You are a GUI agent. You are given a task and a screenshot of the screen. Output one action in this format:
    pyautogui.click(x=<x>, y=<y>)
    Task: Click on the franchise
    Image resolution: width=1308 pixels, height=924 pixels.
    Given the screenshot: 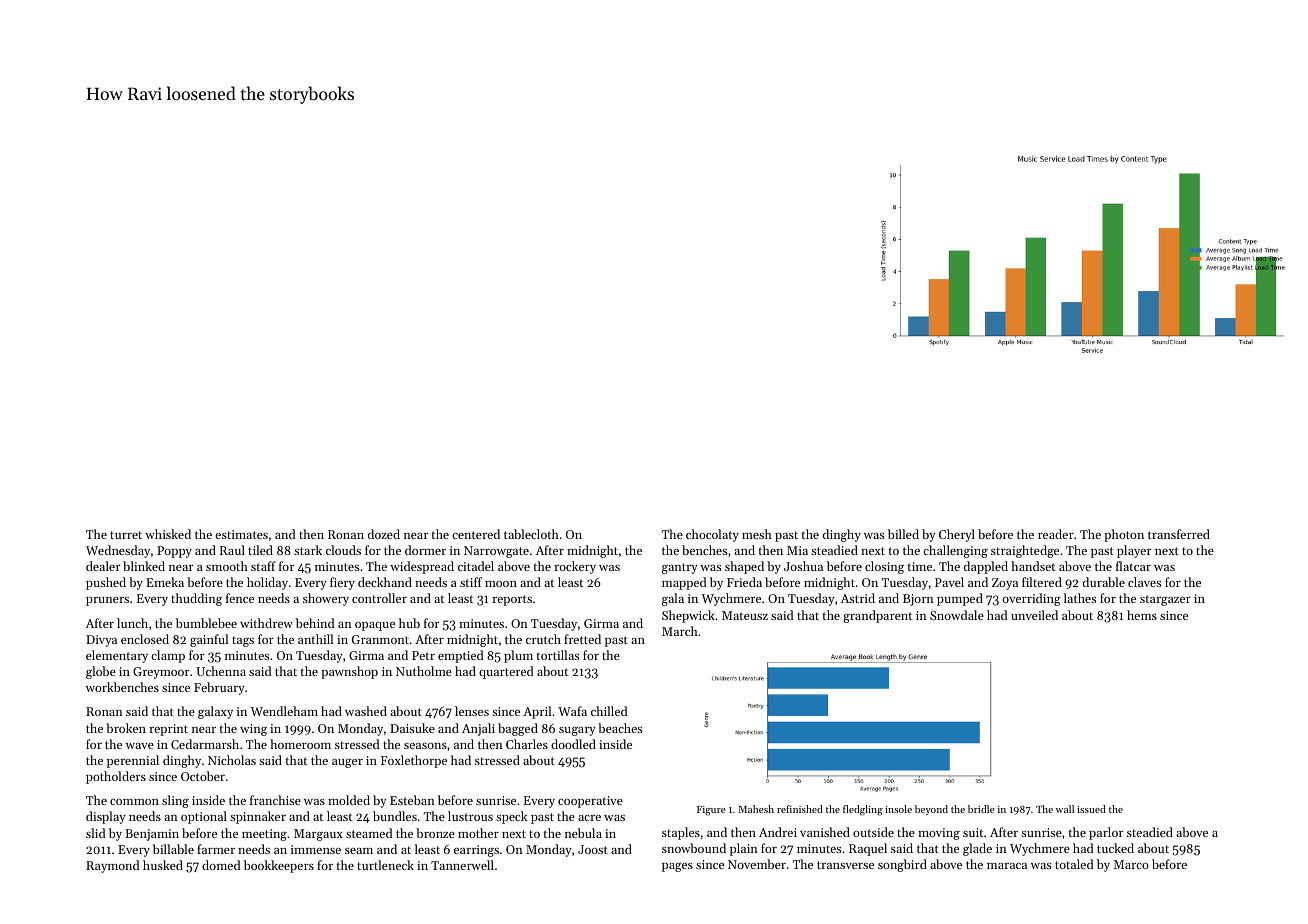 What is the action you would take?
    pyautogui.click(x=275, y=800)
